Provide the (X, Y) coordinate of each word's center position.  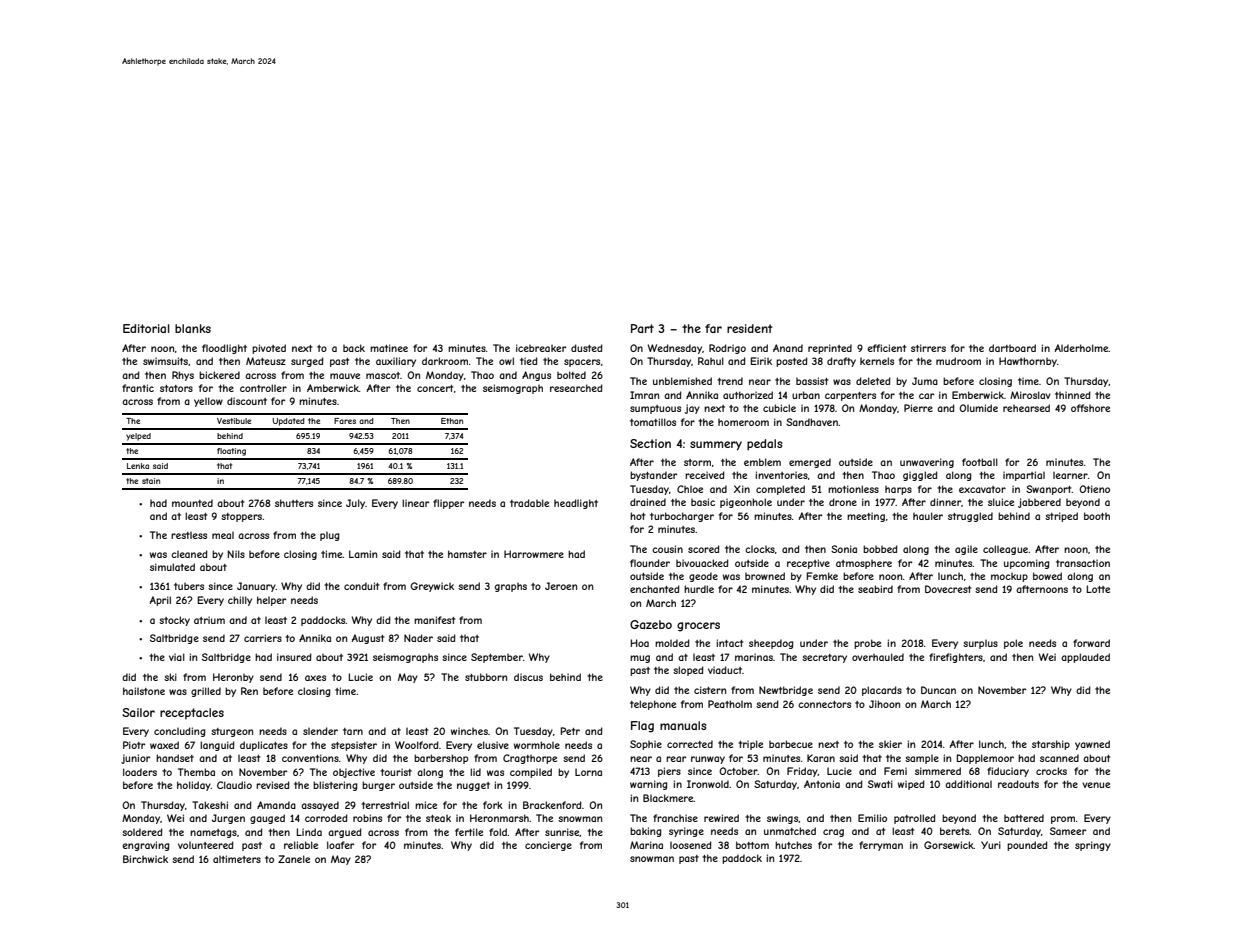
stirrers (928, 348)
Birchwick (145, 859)
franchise (675, 818)
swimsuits (165, 361)
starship (1051, 745)
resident (750, 328)
